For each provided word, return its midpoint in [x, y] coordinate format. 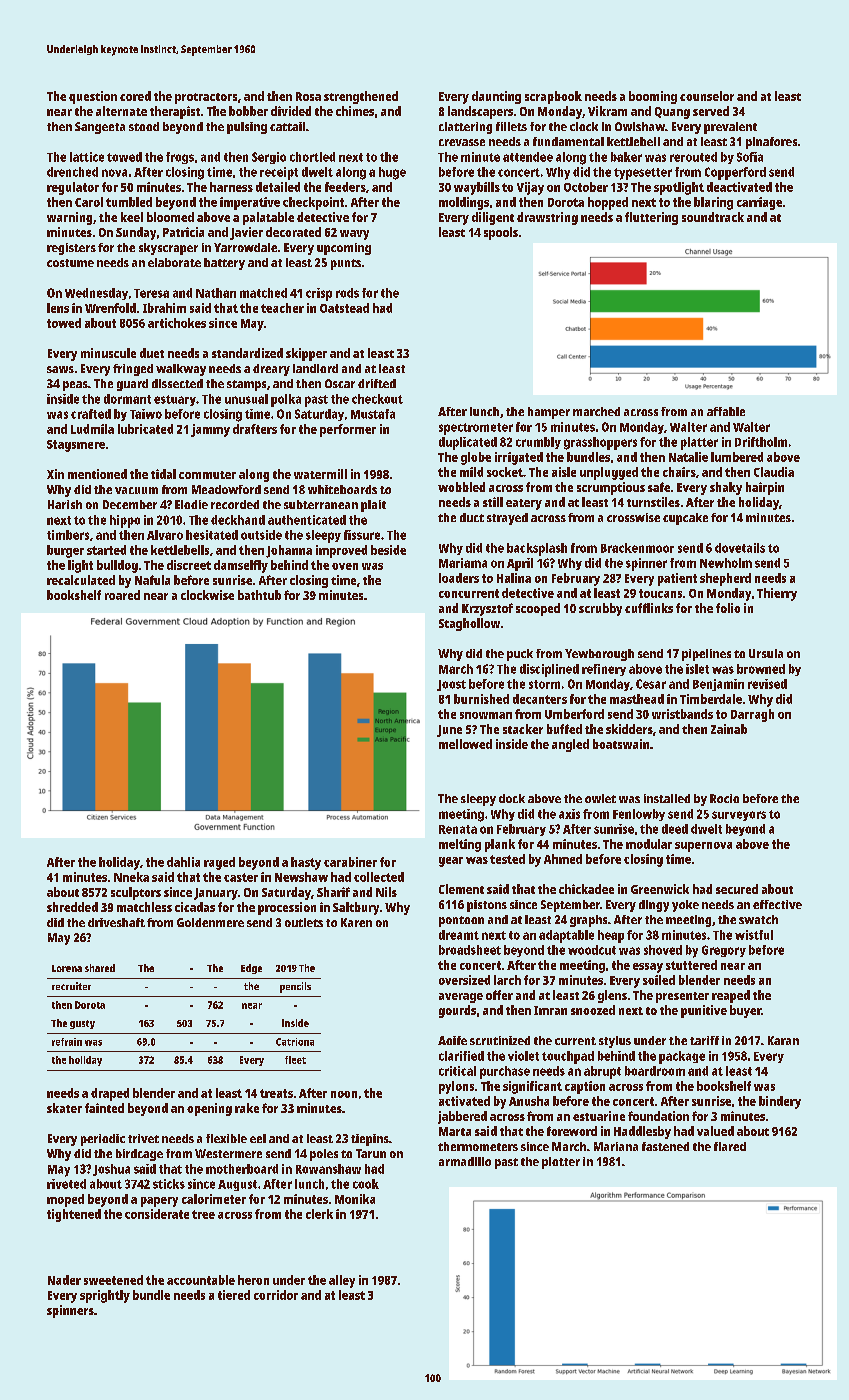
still [493, 502]
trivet [143, 1138]
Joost [451, 685]
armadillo [465, 1161]
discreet [189, 565]
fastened [665, 1146]
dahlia [183, 862]
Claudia [774, 472]
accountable [201, 1280]
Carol [89, 202]
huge [392, 173]
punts [346, 264]
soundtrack [713, 217]
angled [570, 745]
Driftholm [761, 442]
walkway [181, 370]
